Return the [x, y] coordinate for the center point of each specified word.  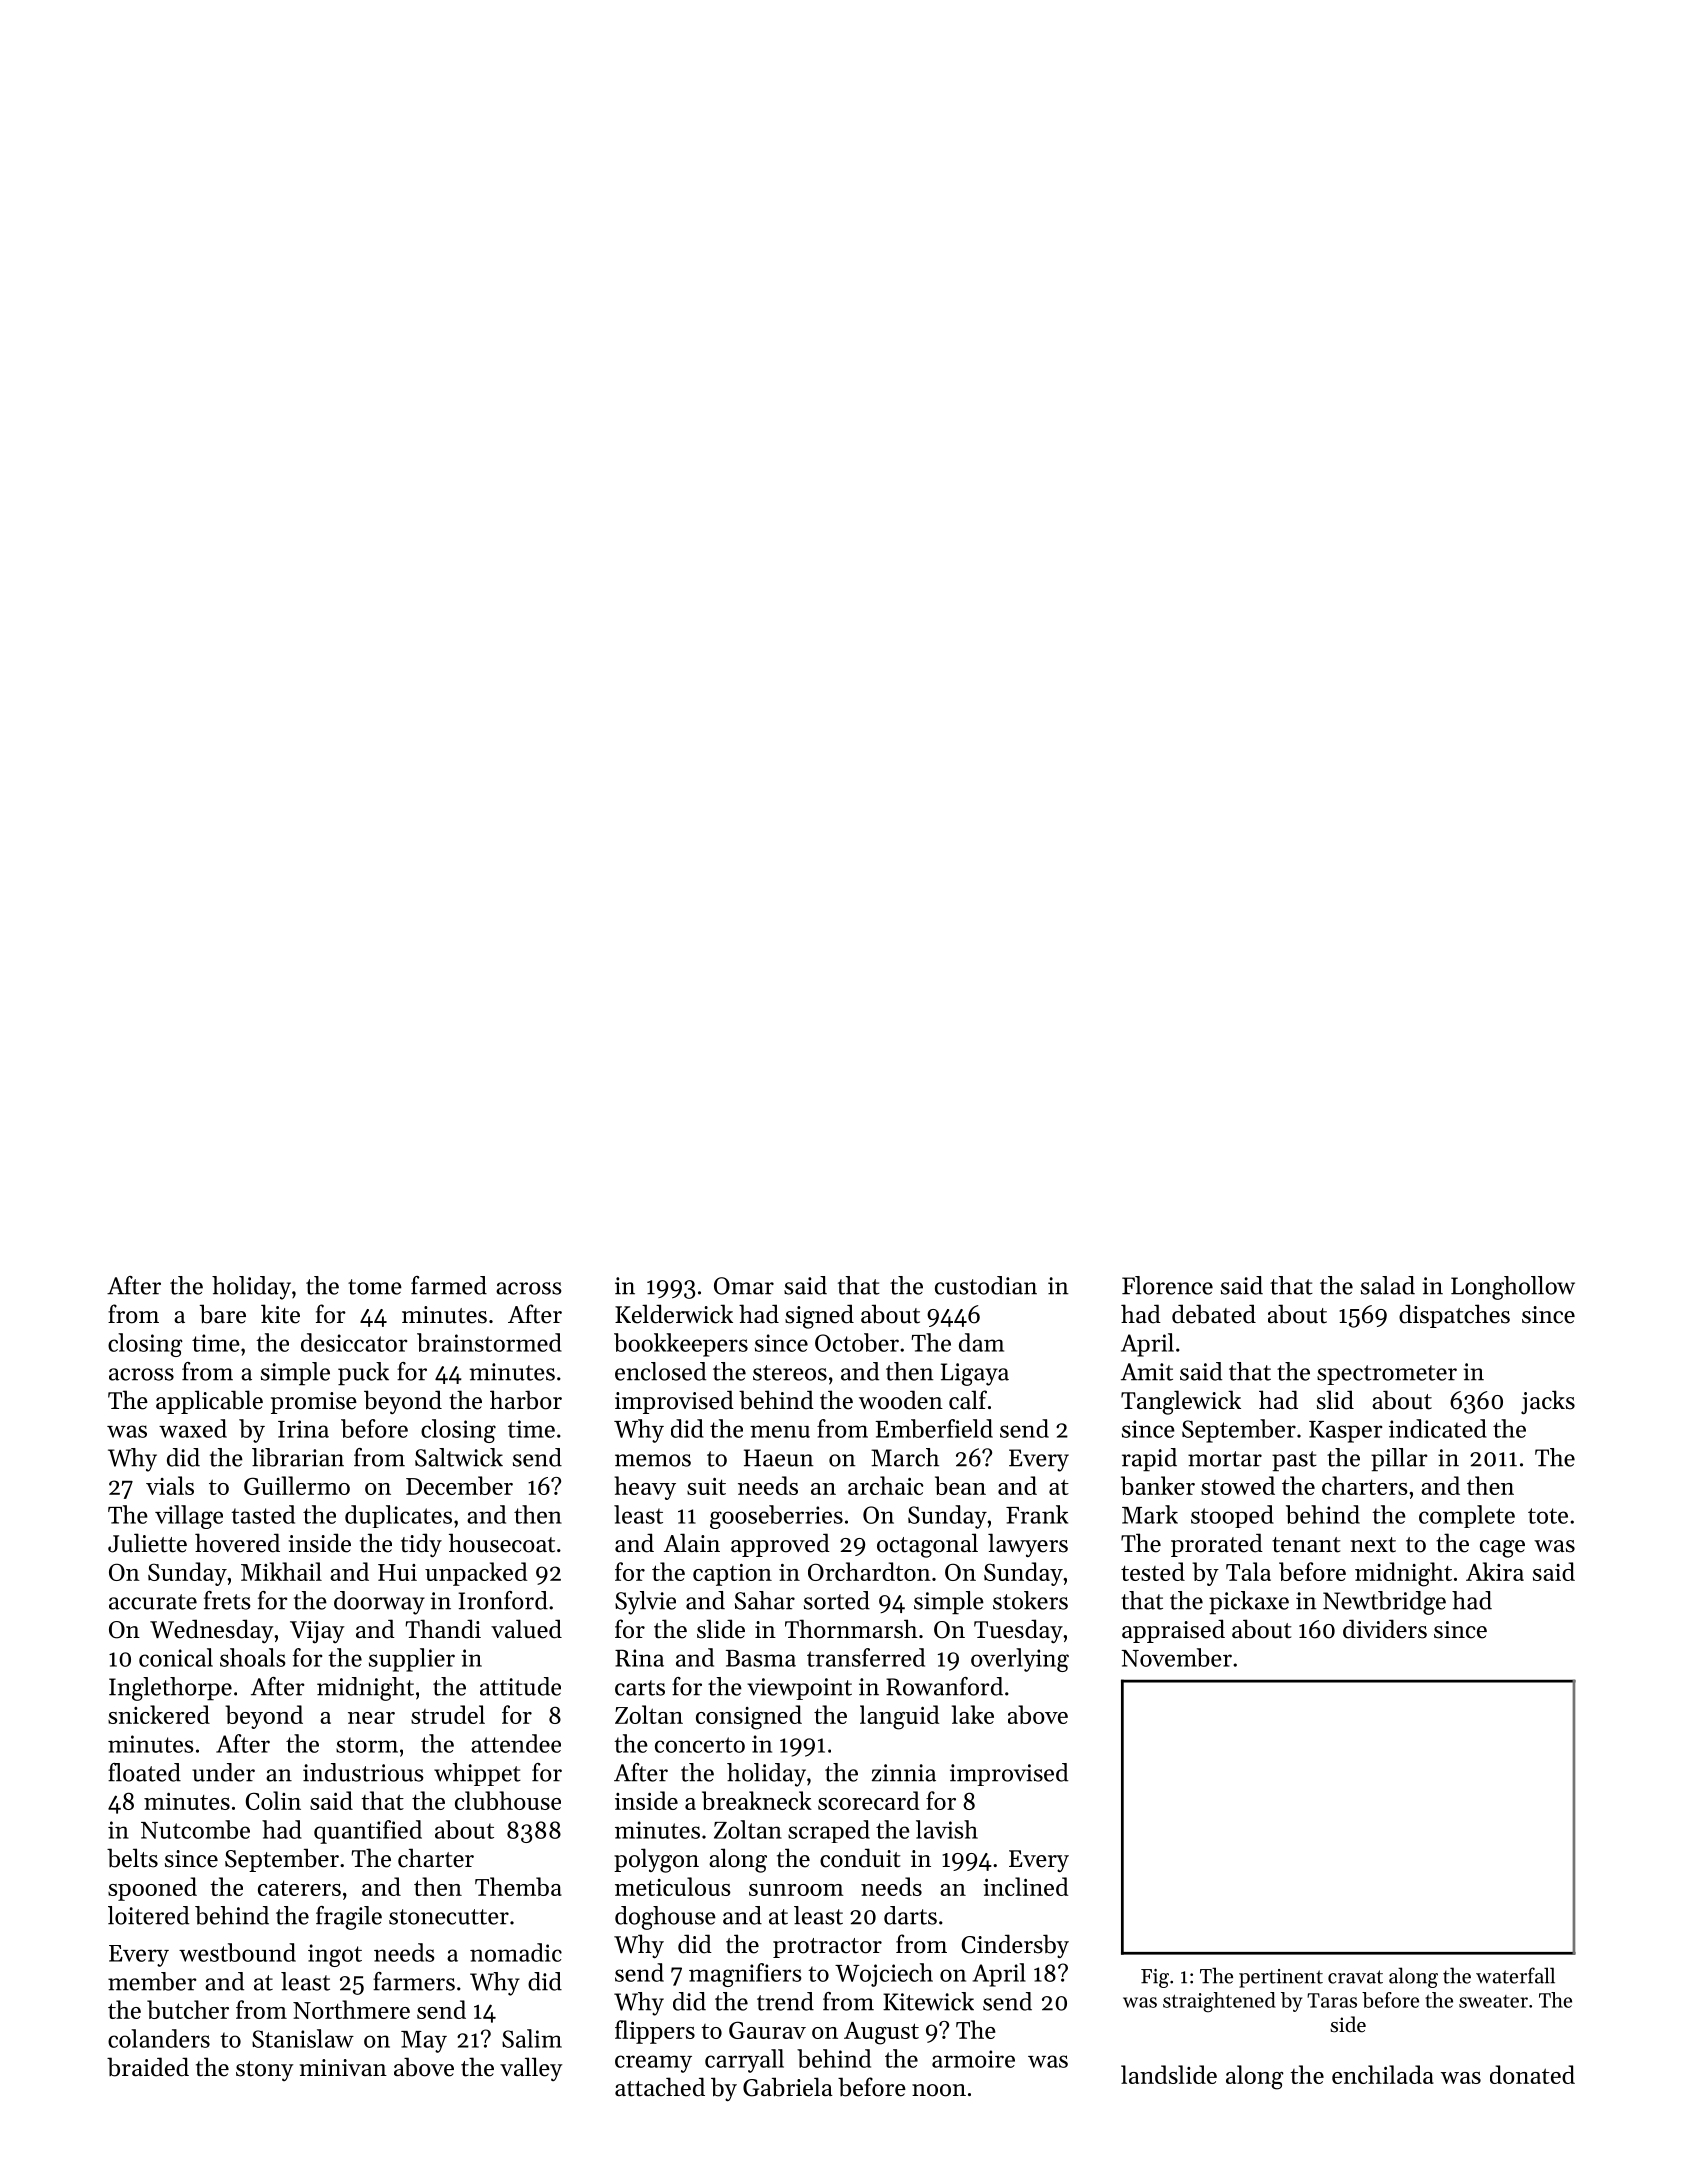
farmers [414, 1981]
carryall [744, 2061]
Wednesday [211, 1631]
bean [960, 1485]
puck [363, 1374]
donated [1532, 2074]
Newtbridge [1384, 1603]
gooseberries [776, 1517]
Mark [1150, 1514]
